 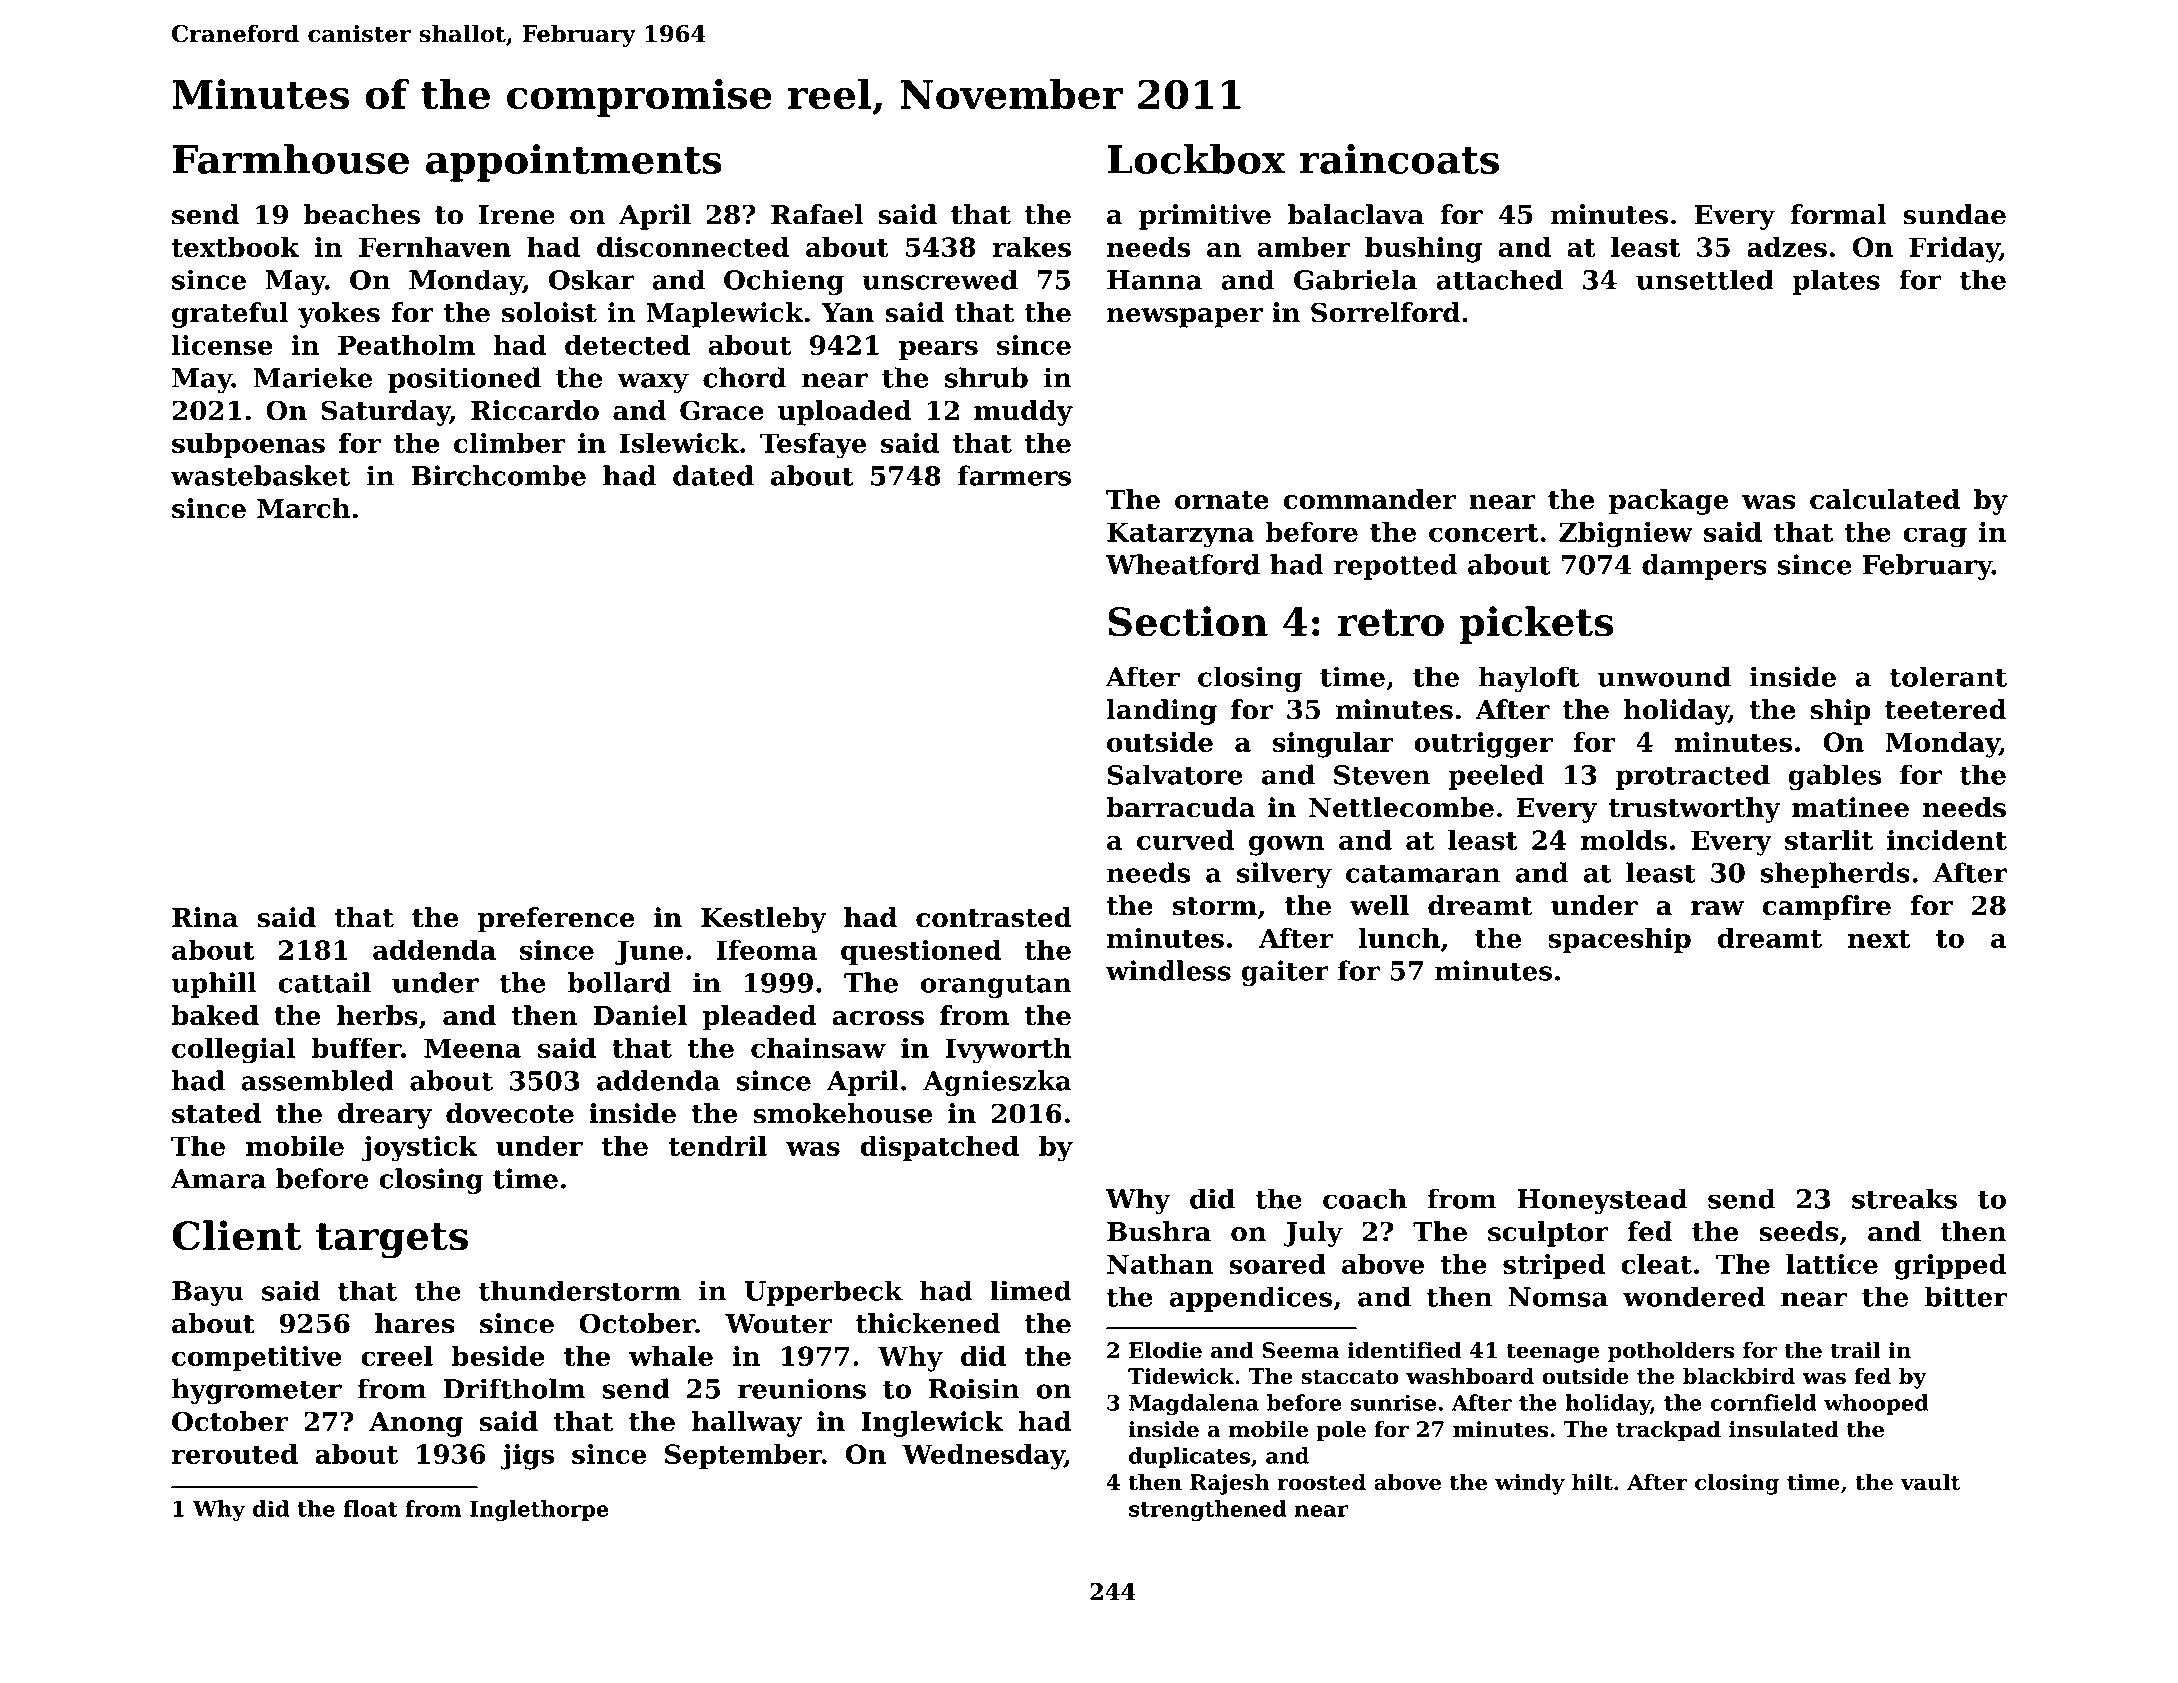 What do you see at coordinates (472, 1048) in the screenshot?
I see `Meena` at bounding box center [472, 1048].
